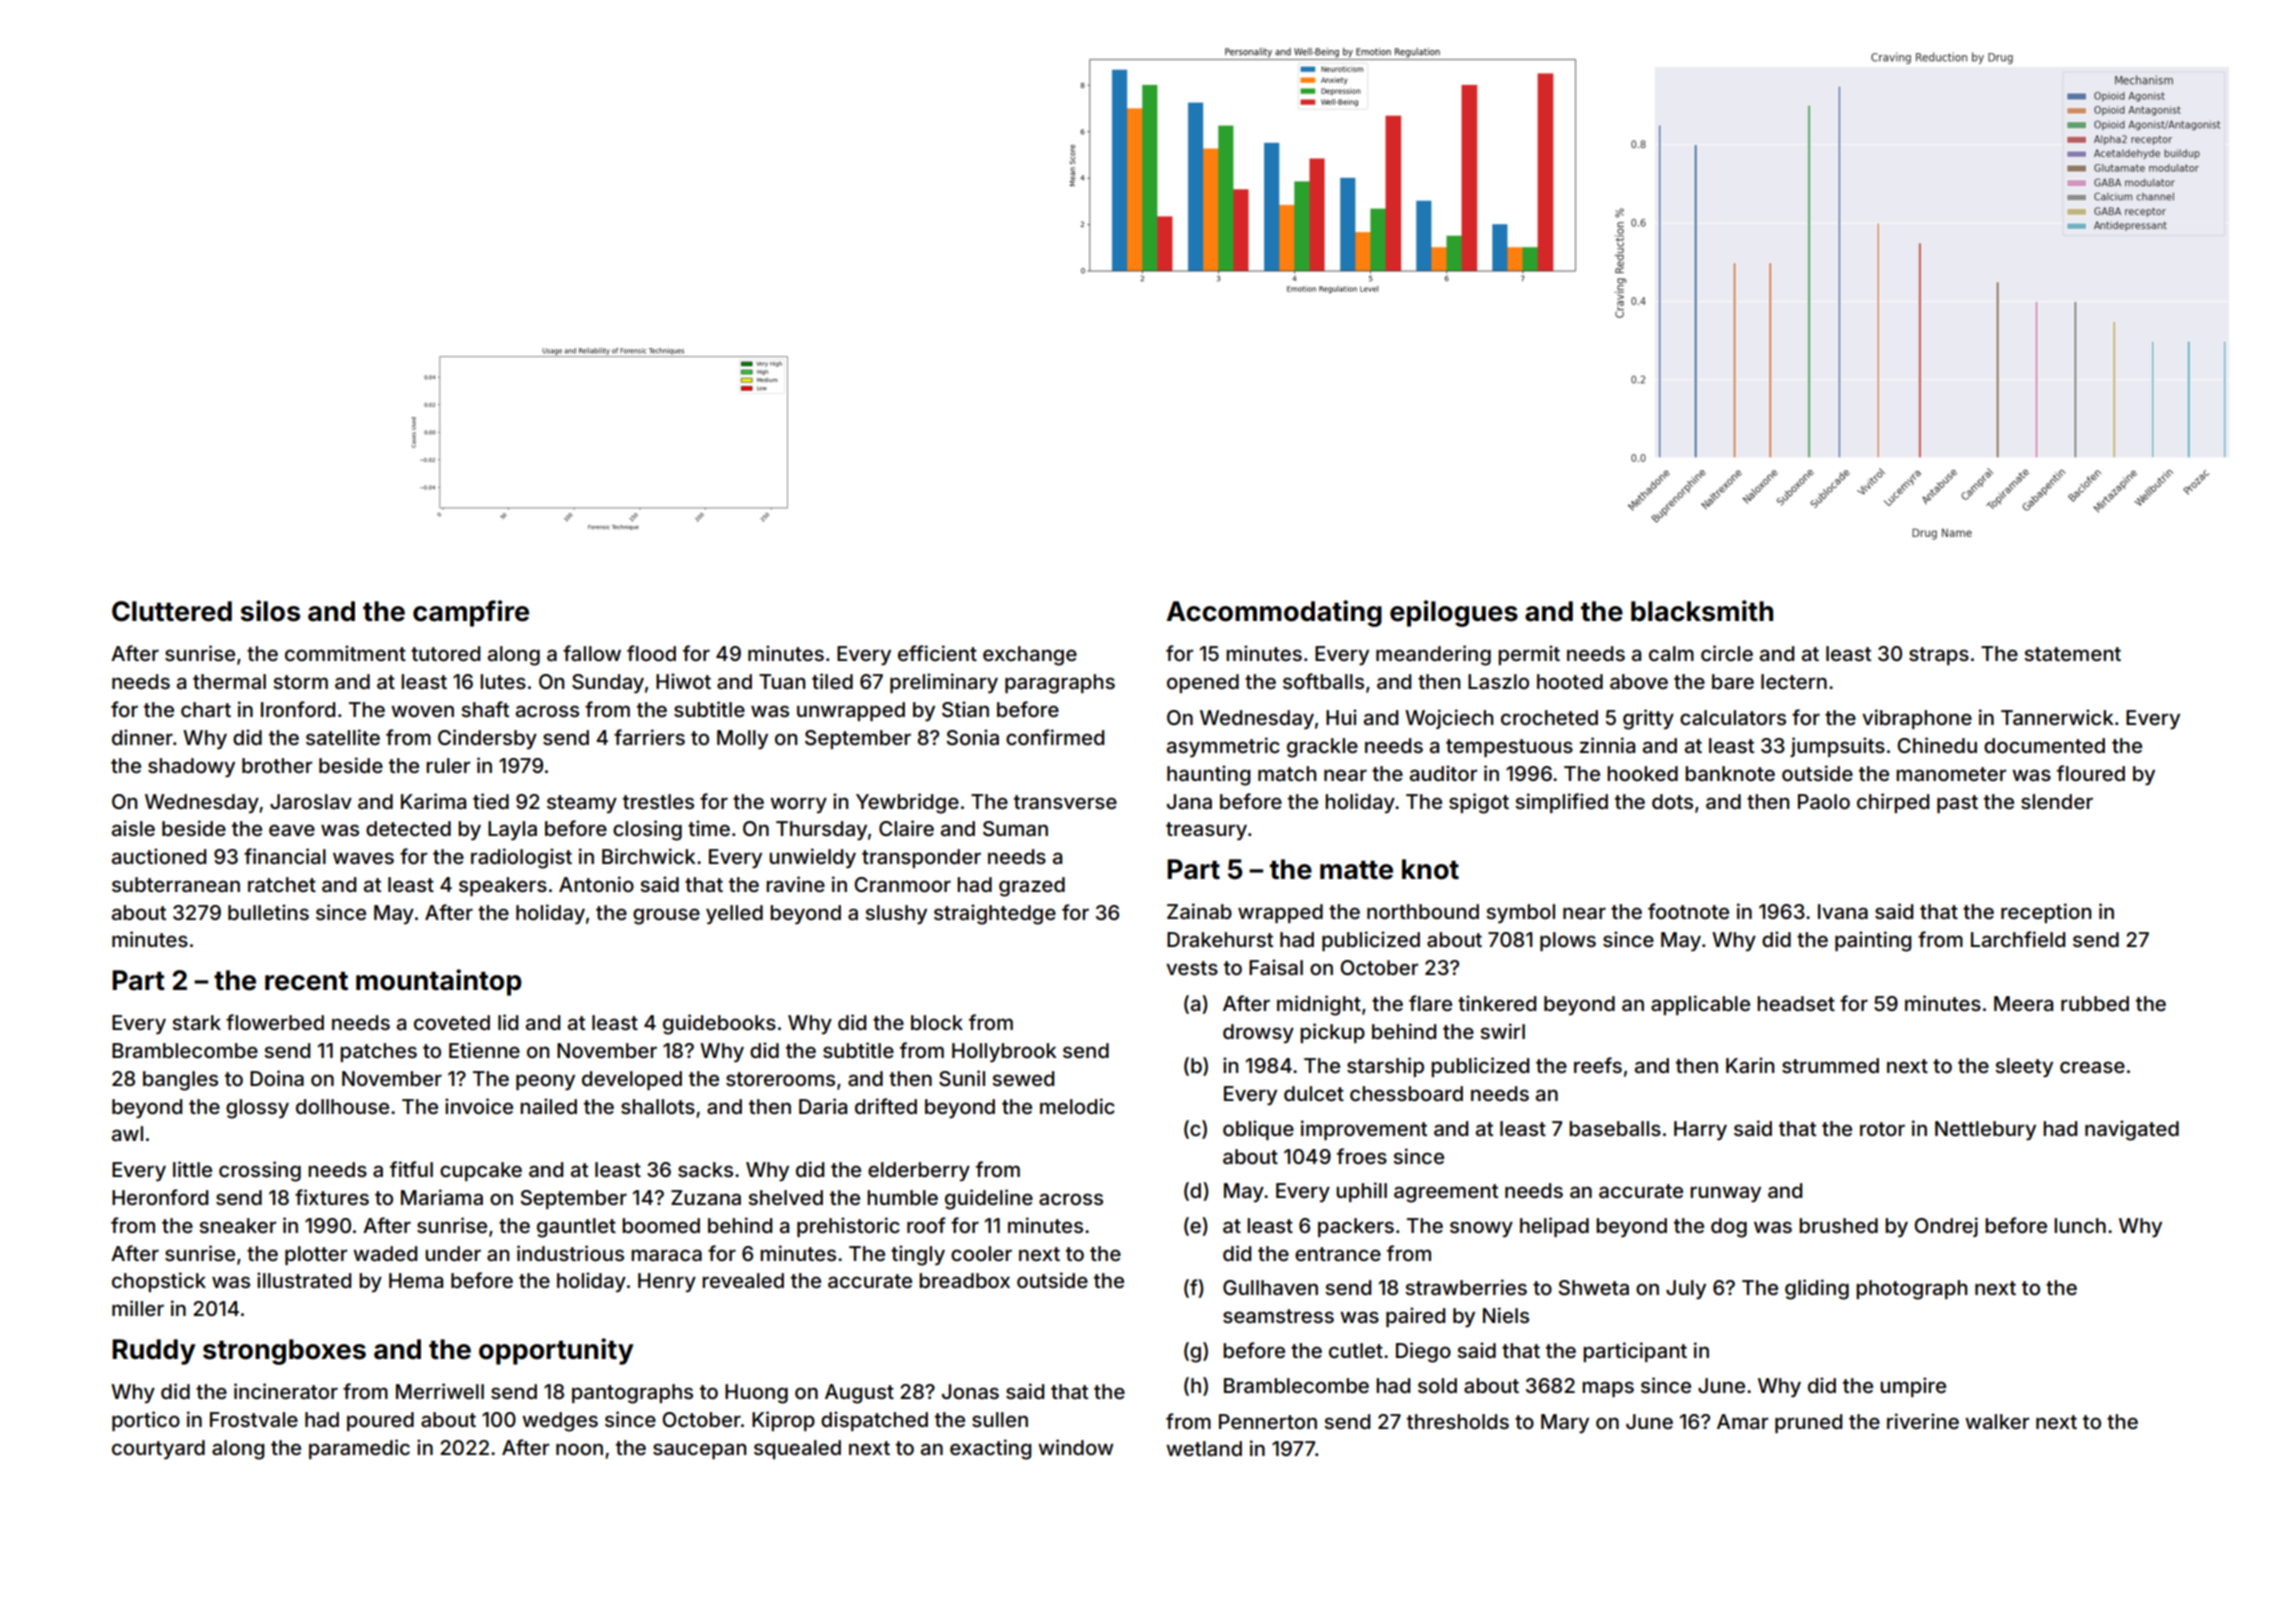 Image resolution: width=2292 pixels, height=1620 pixels. I want to click on drowsy, so click(1258, 1033).
